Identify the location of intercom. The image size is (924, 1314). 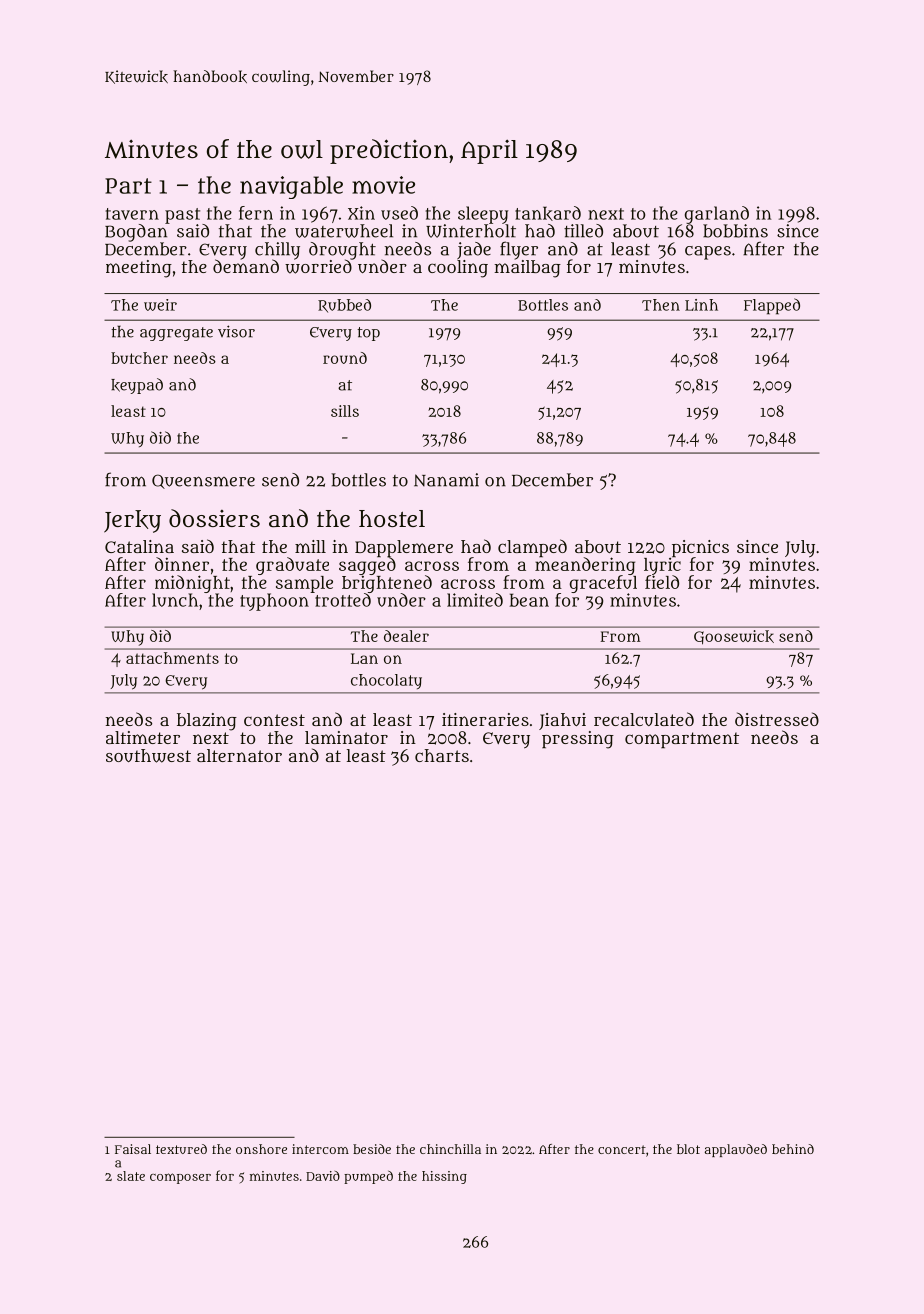
(320, 1149).
